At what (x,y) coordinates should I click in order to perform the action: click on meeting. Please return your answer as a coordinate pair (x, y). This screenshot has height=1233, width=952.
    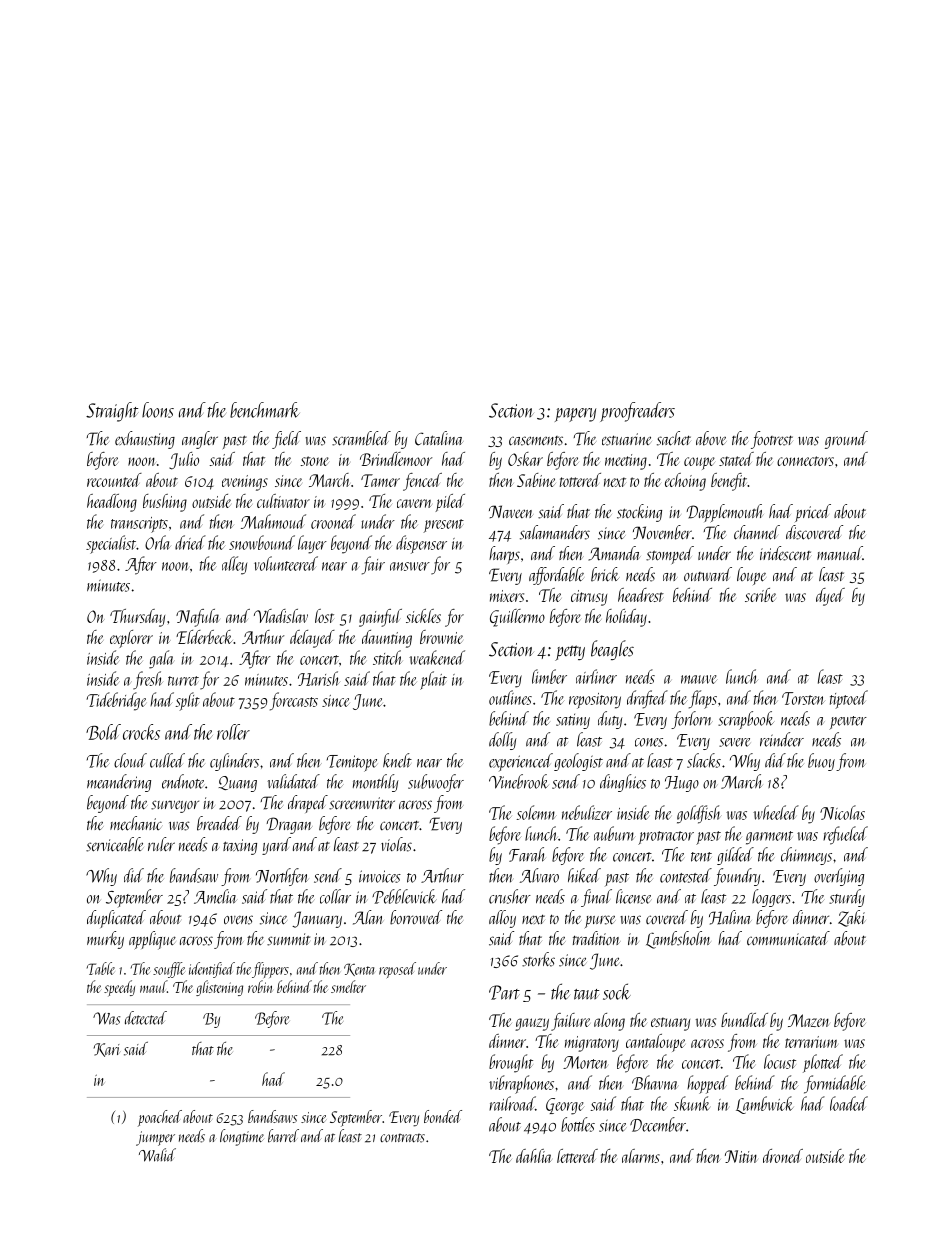
    Looking at the image, I should click on (626, 462).
